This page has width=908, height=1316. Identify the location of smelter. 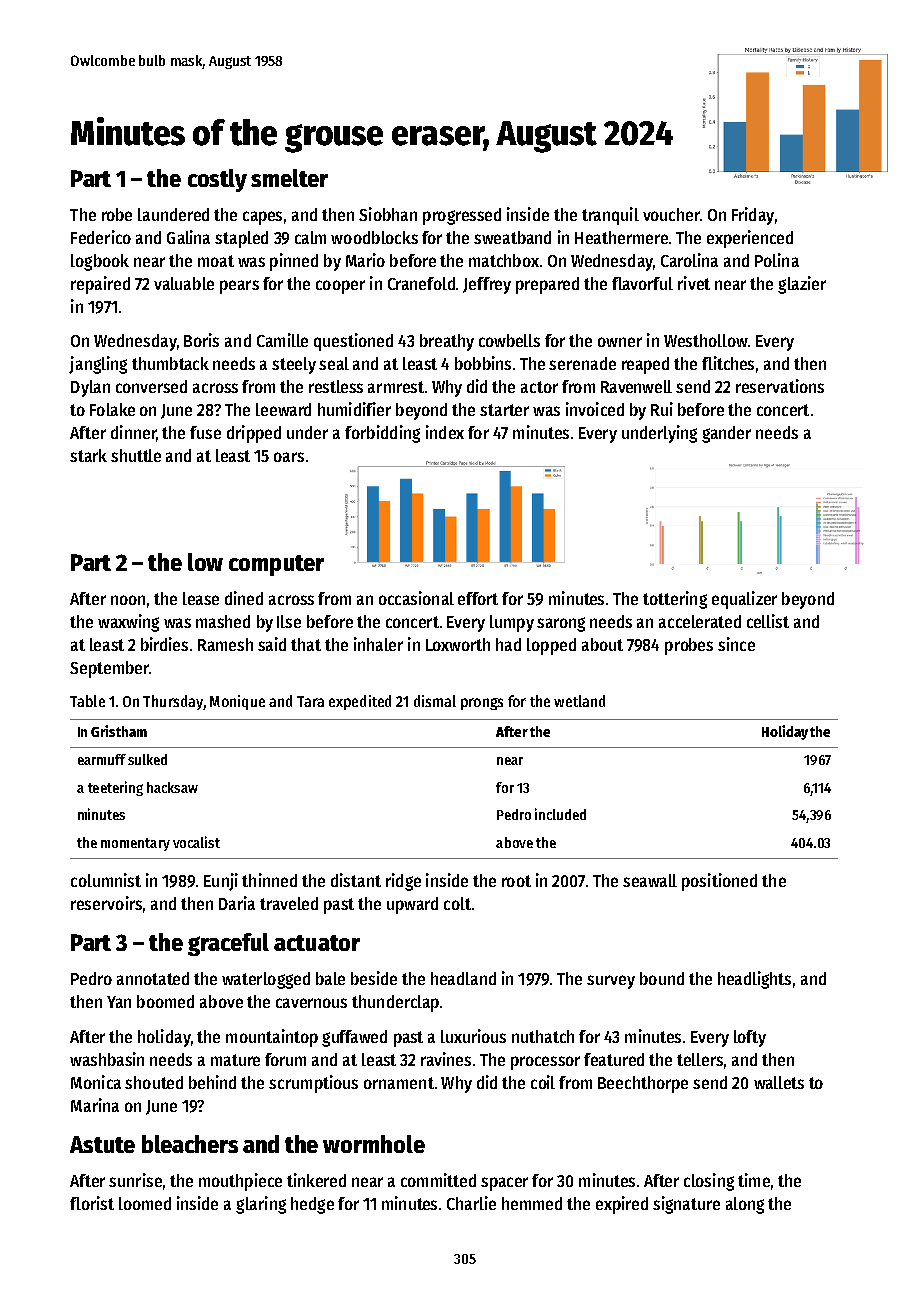
(289, 178).
